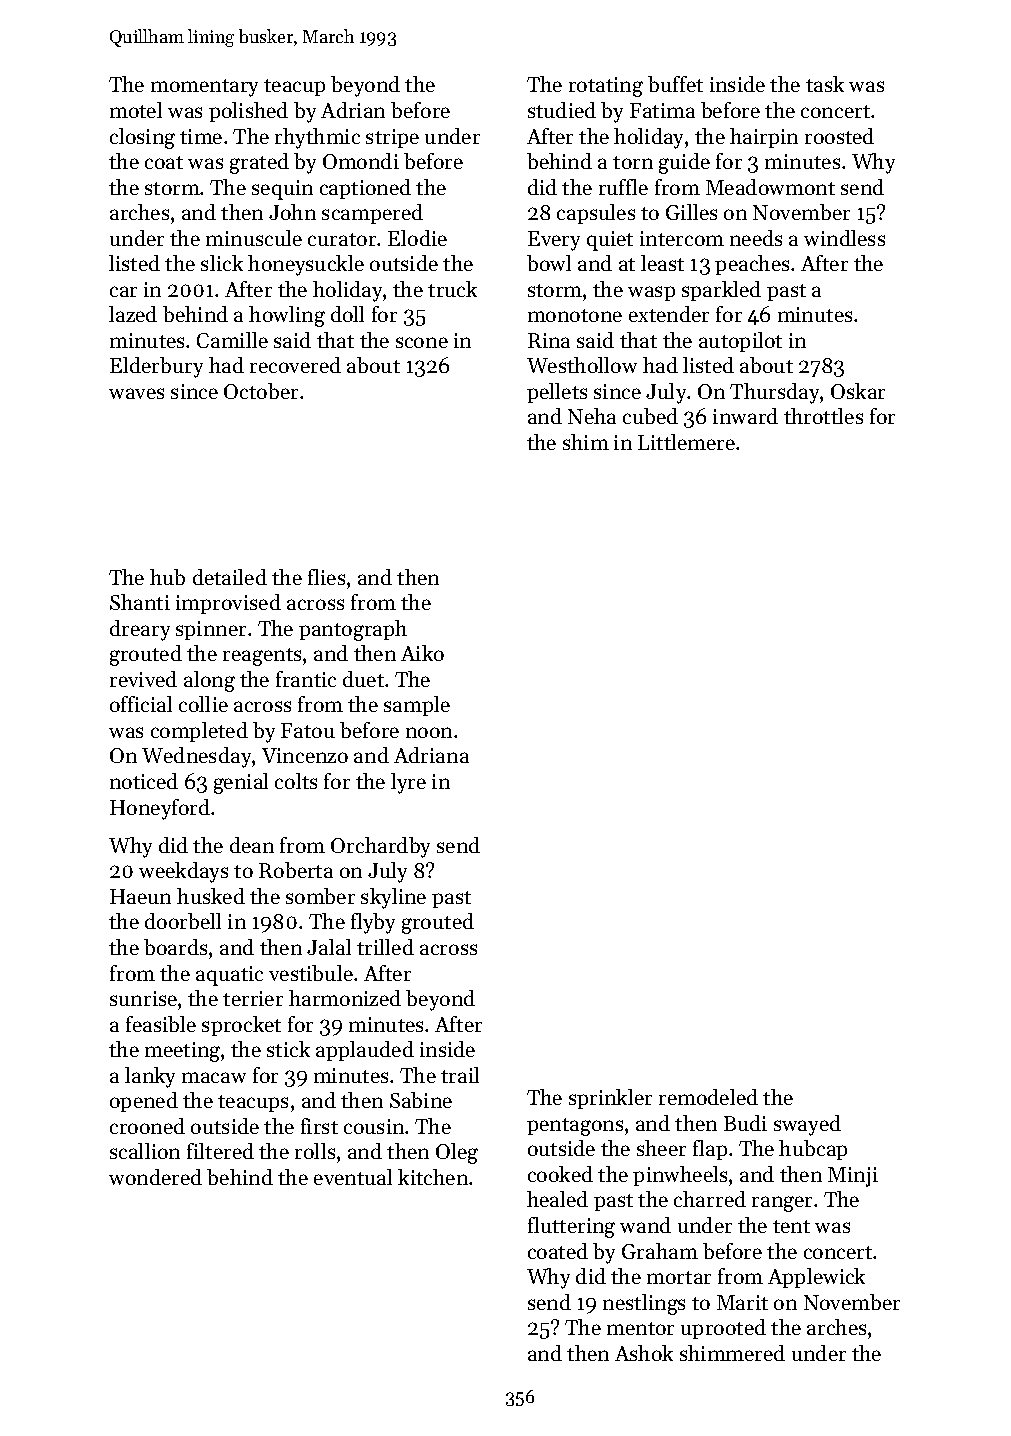  Describe the element at coordinates (353, 1177) in the document. I see `eventual` at that location.
